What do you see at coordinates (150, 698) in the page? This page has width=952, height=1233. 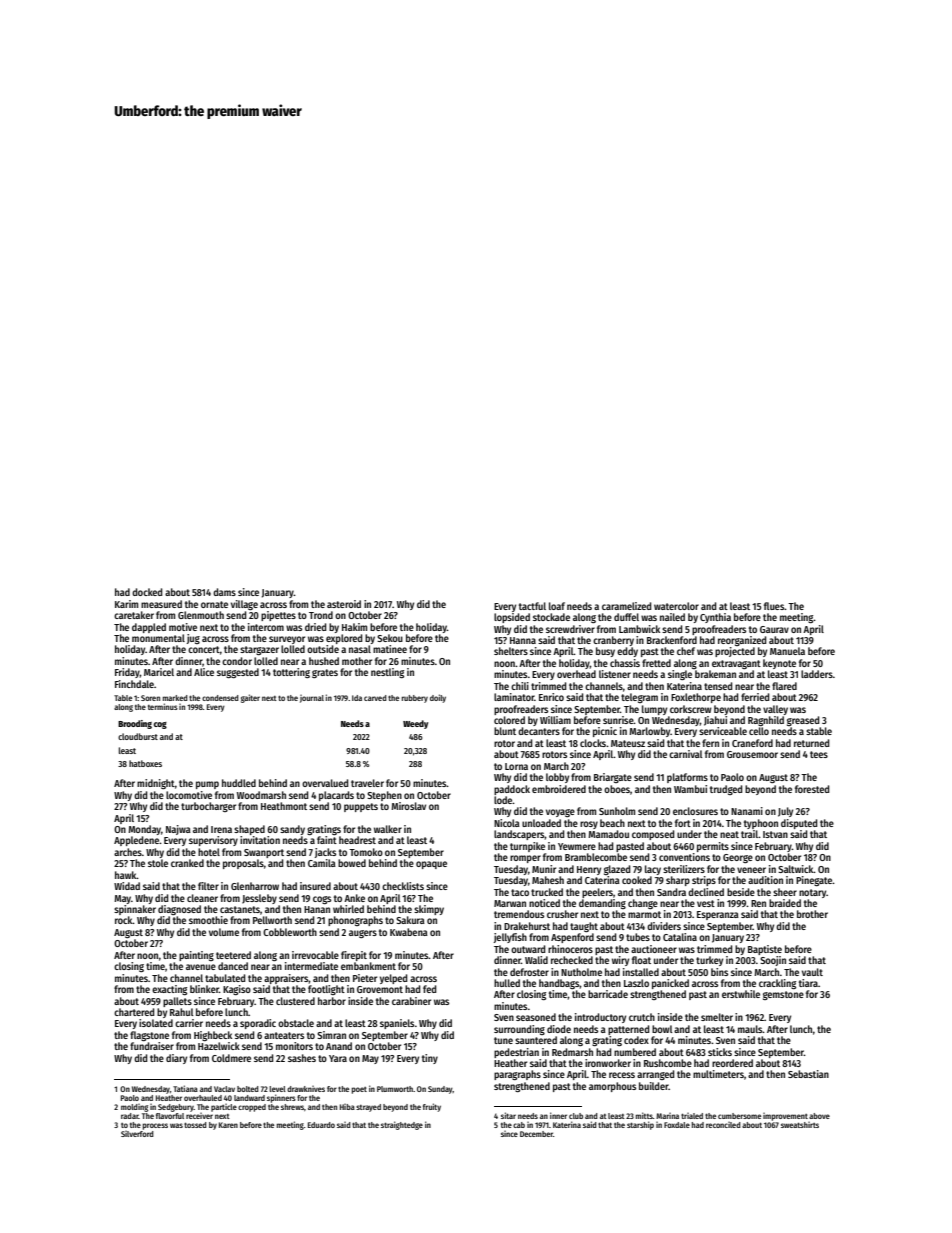 I see `Soren` at bounding box center [150, 698].
